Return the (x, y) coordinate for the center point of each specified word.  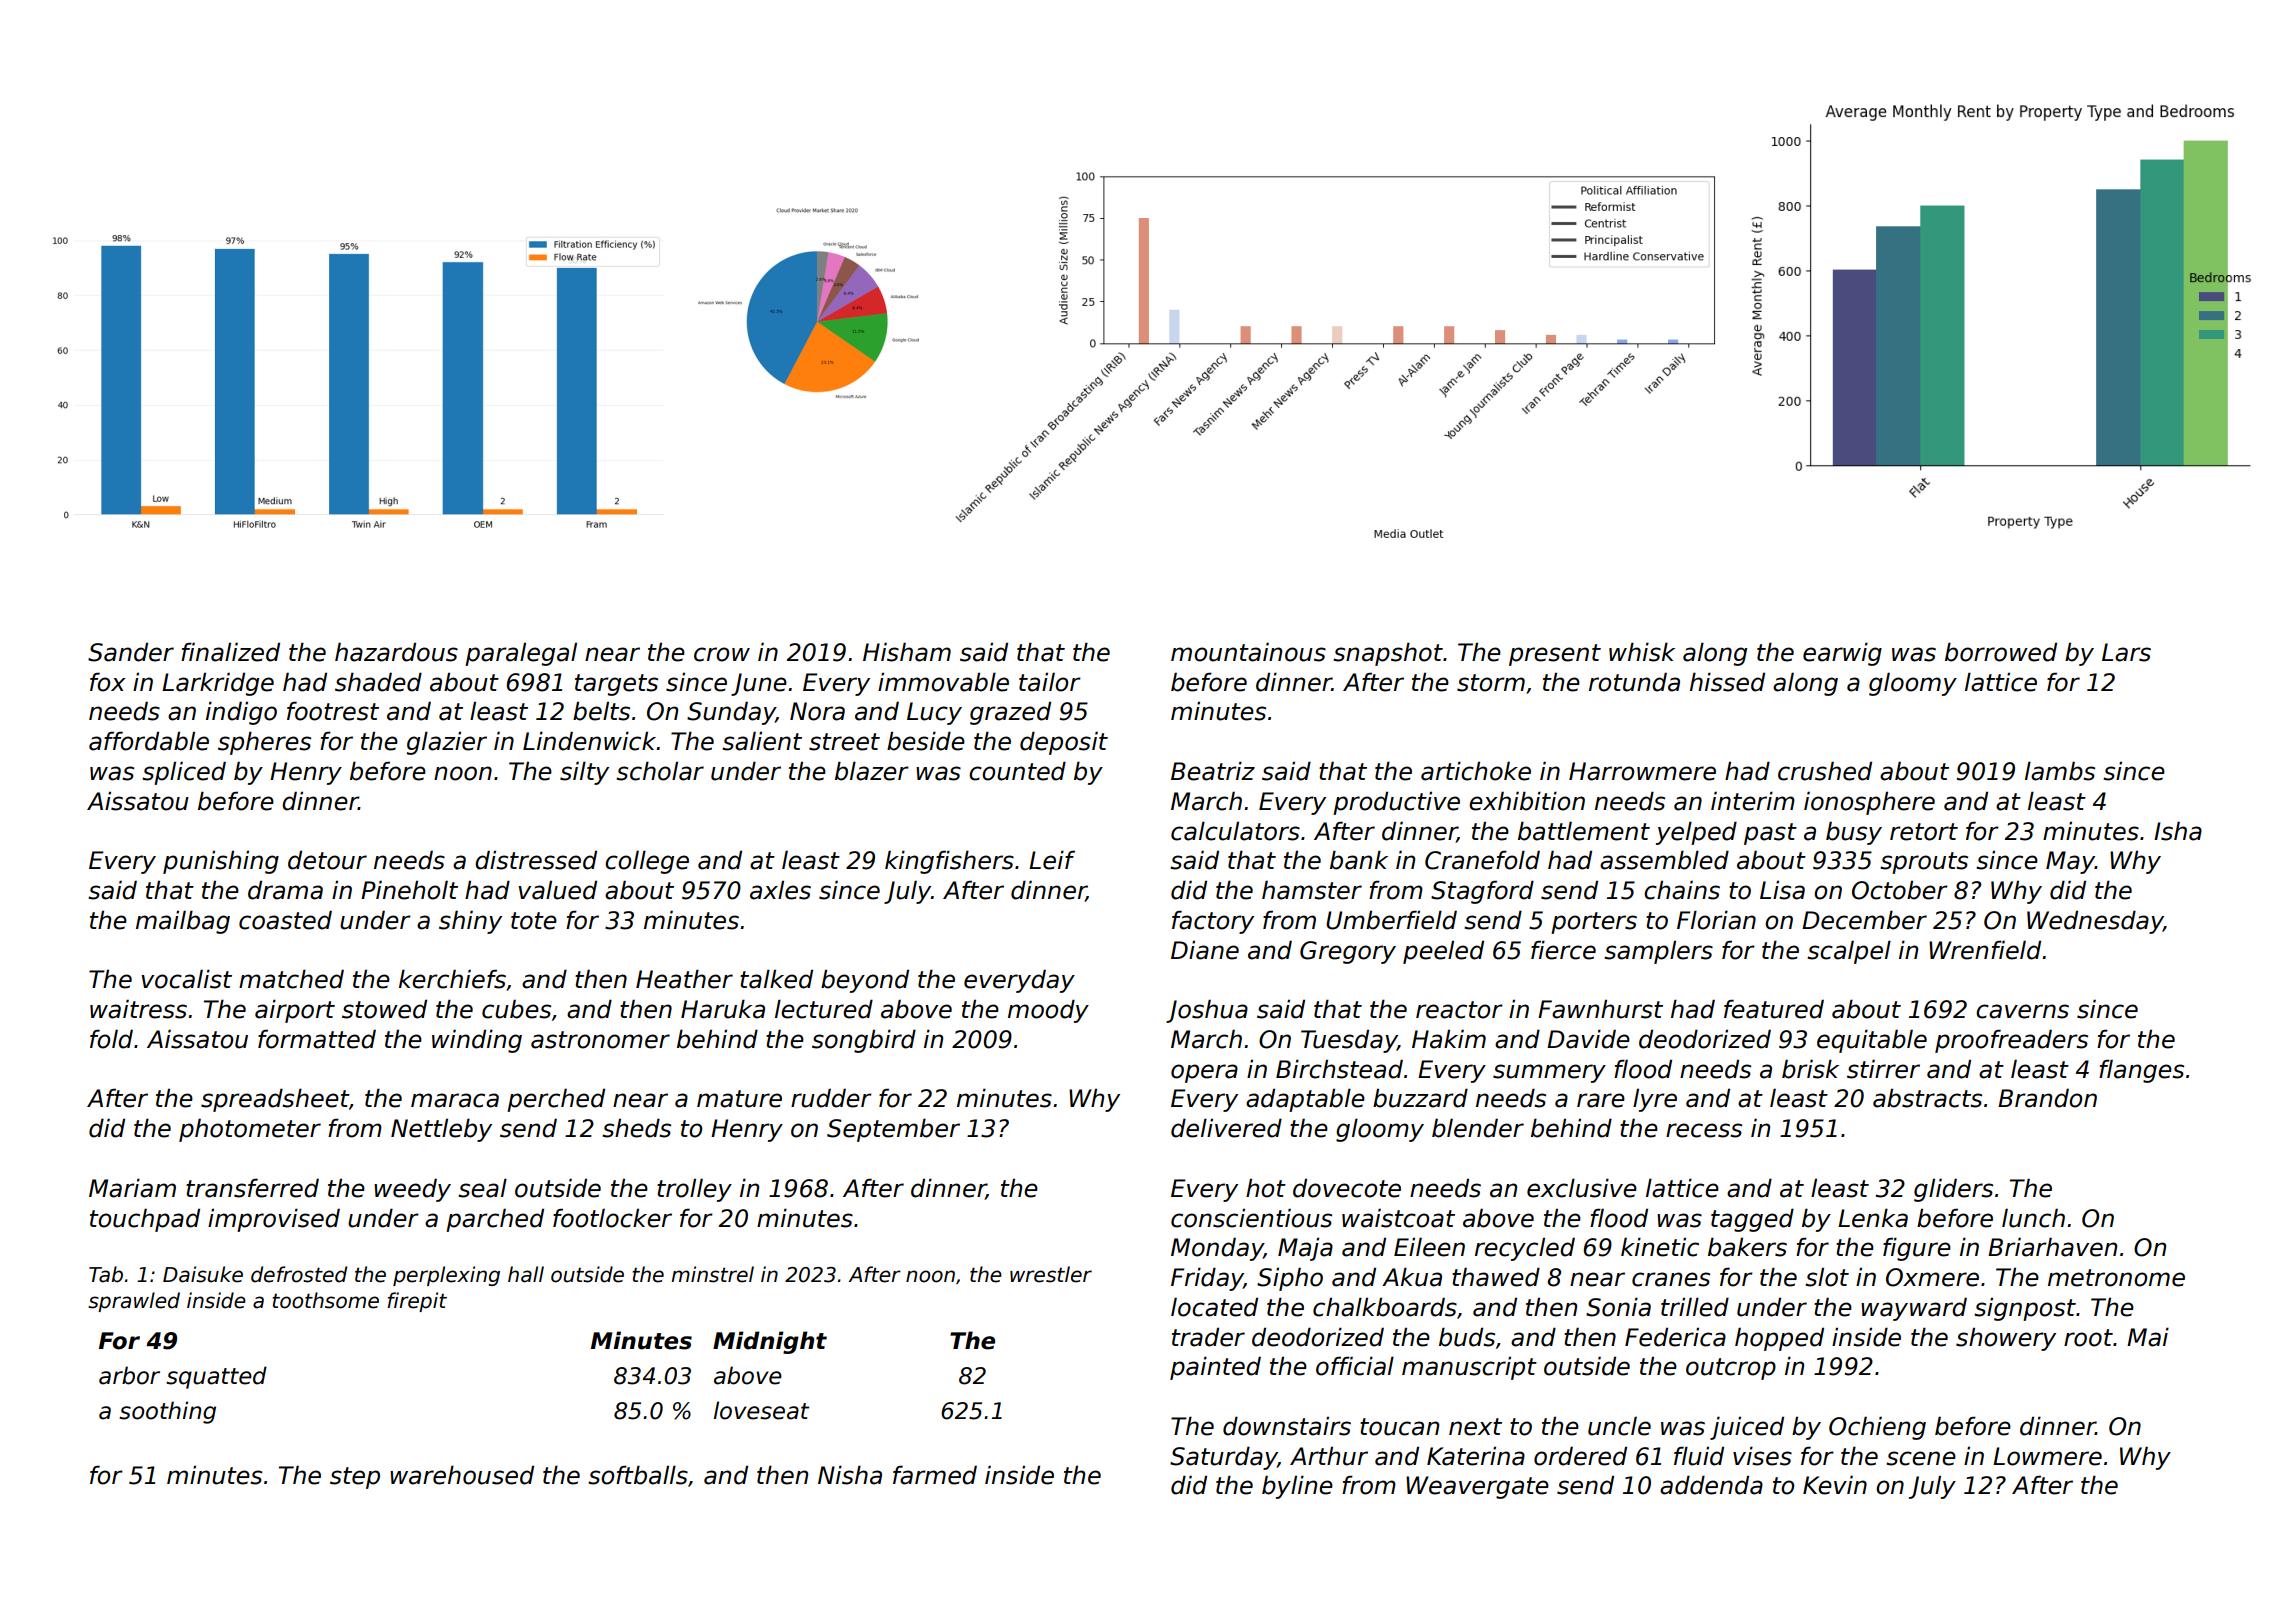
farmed (935, 1475)
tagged (1752, 1220)
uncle (1619, 1426)
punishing (221, 862)
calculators (1235, 831)
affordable (149, 741)
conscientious (1251, 1218)
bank (1359, 860)
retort (1924, 832)
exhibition (1527, 801)
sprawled (134, 1302)
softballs (638, 1475)
